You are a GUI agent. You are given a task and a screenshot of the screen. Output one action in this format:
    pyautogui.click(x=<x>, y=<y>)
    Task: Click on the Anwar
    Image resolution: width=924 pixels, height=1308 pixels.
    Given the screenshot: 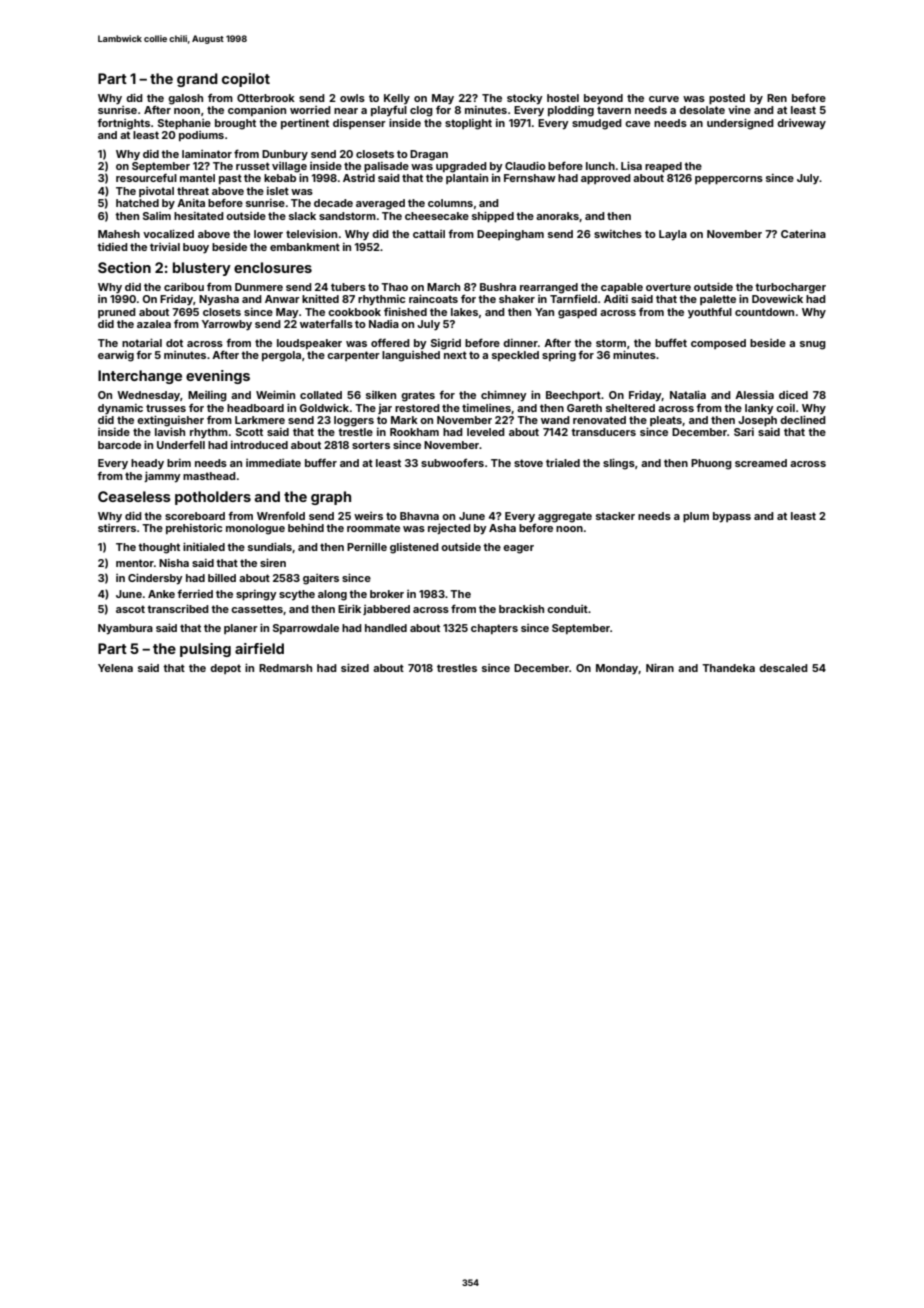 What is the action you would take?
    pyautogui.click(x=282, y=299)
